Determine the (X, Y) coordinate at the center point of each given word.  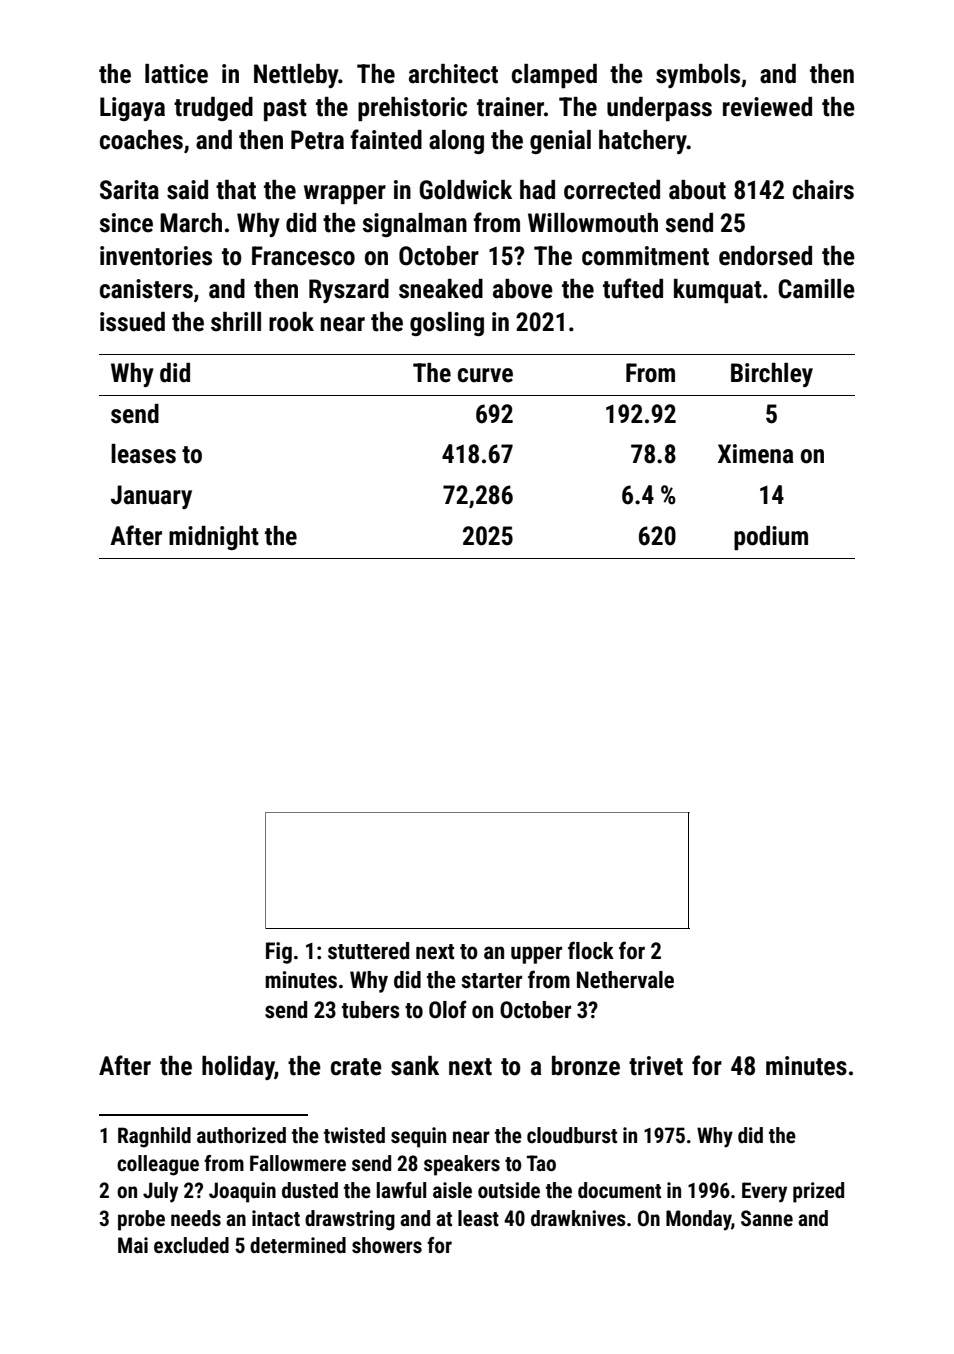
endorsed (765, 256)
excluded (191, 1245)
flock (591, 950)
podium (771, 538)
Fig (279, 953)
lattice (176, 74)
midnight (214, 538)
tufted (633, 288)
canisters (146, 289)
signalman (414, 225)
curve (485, 375)
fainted (386, 139)
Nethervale (625, 980)
